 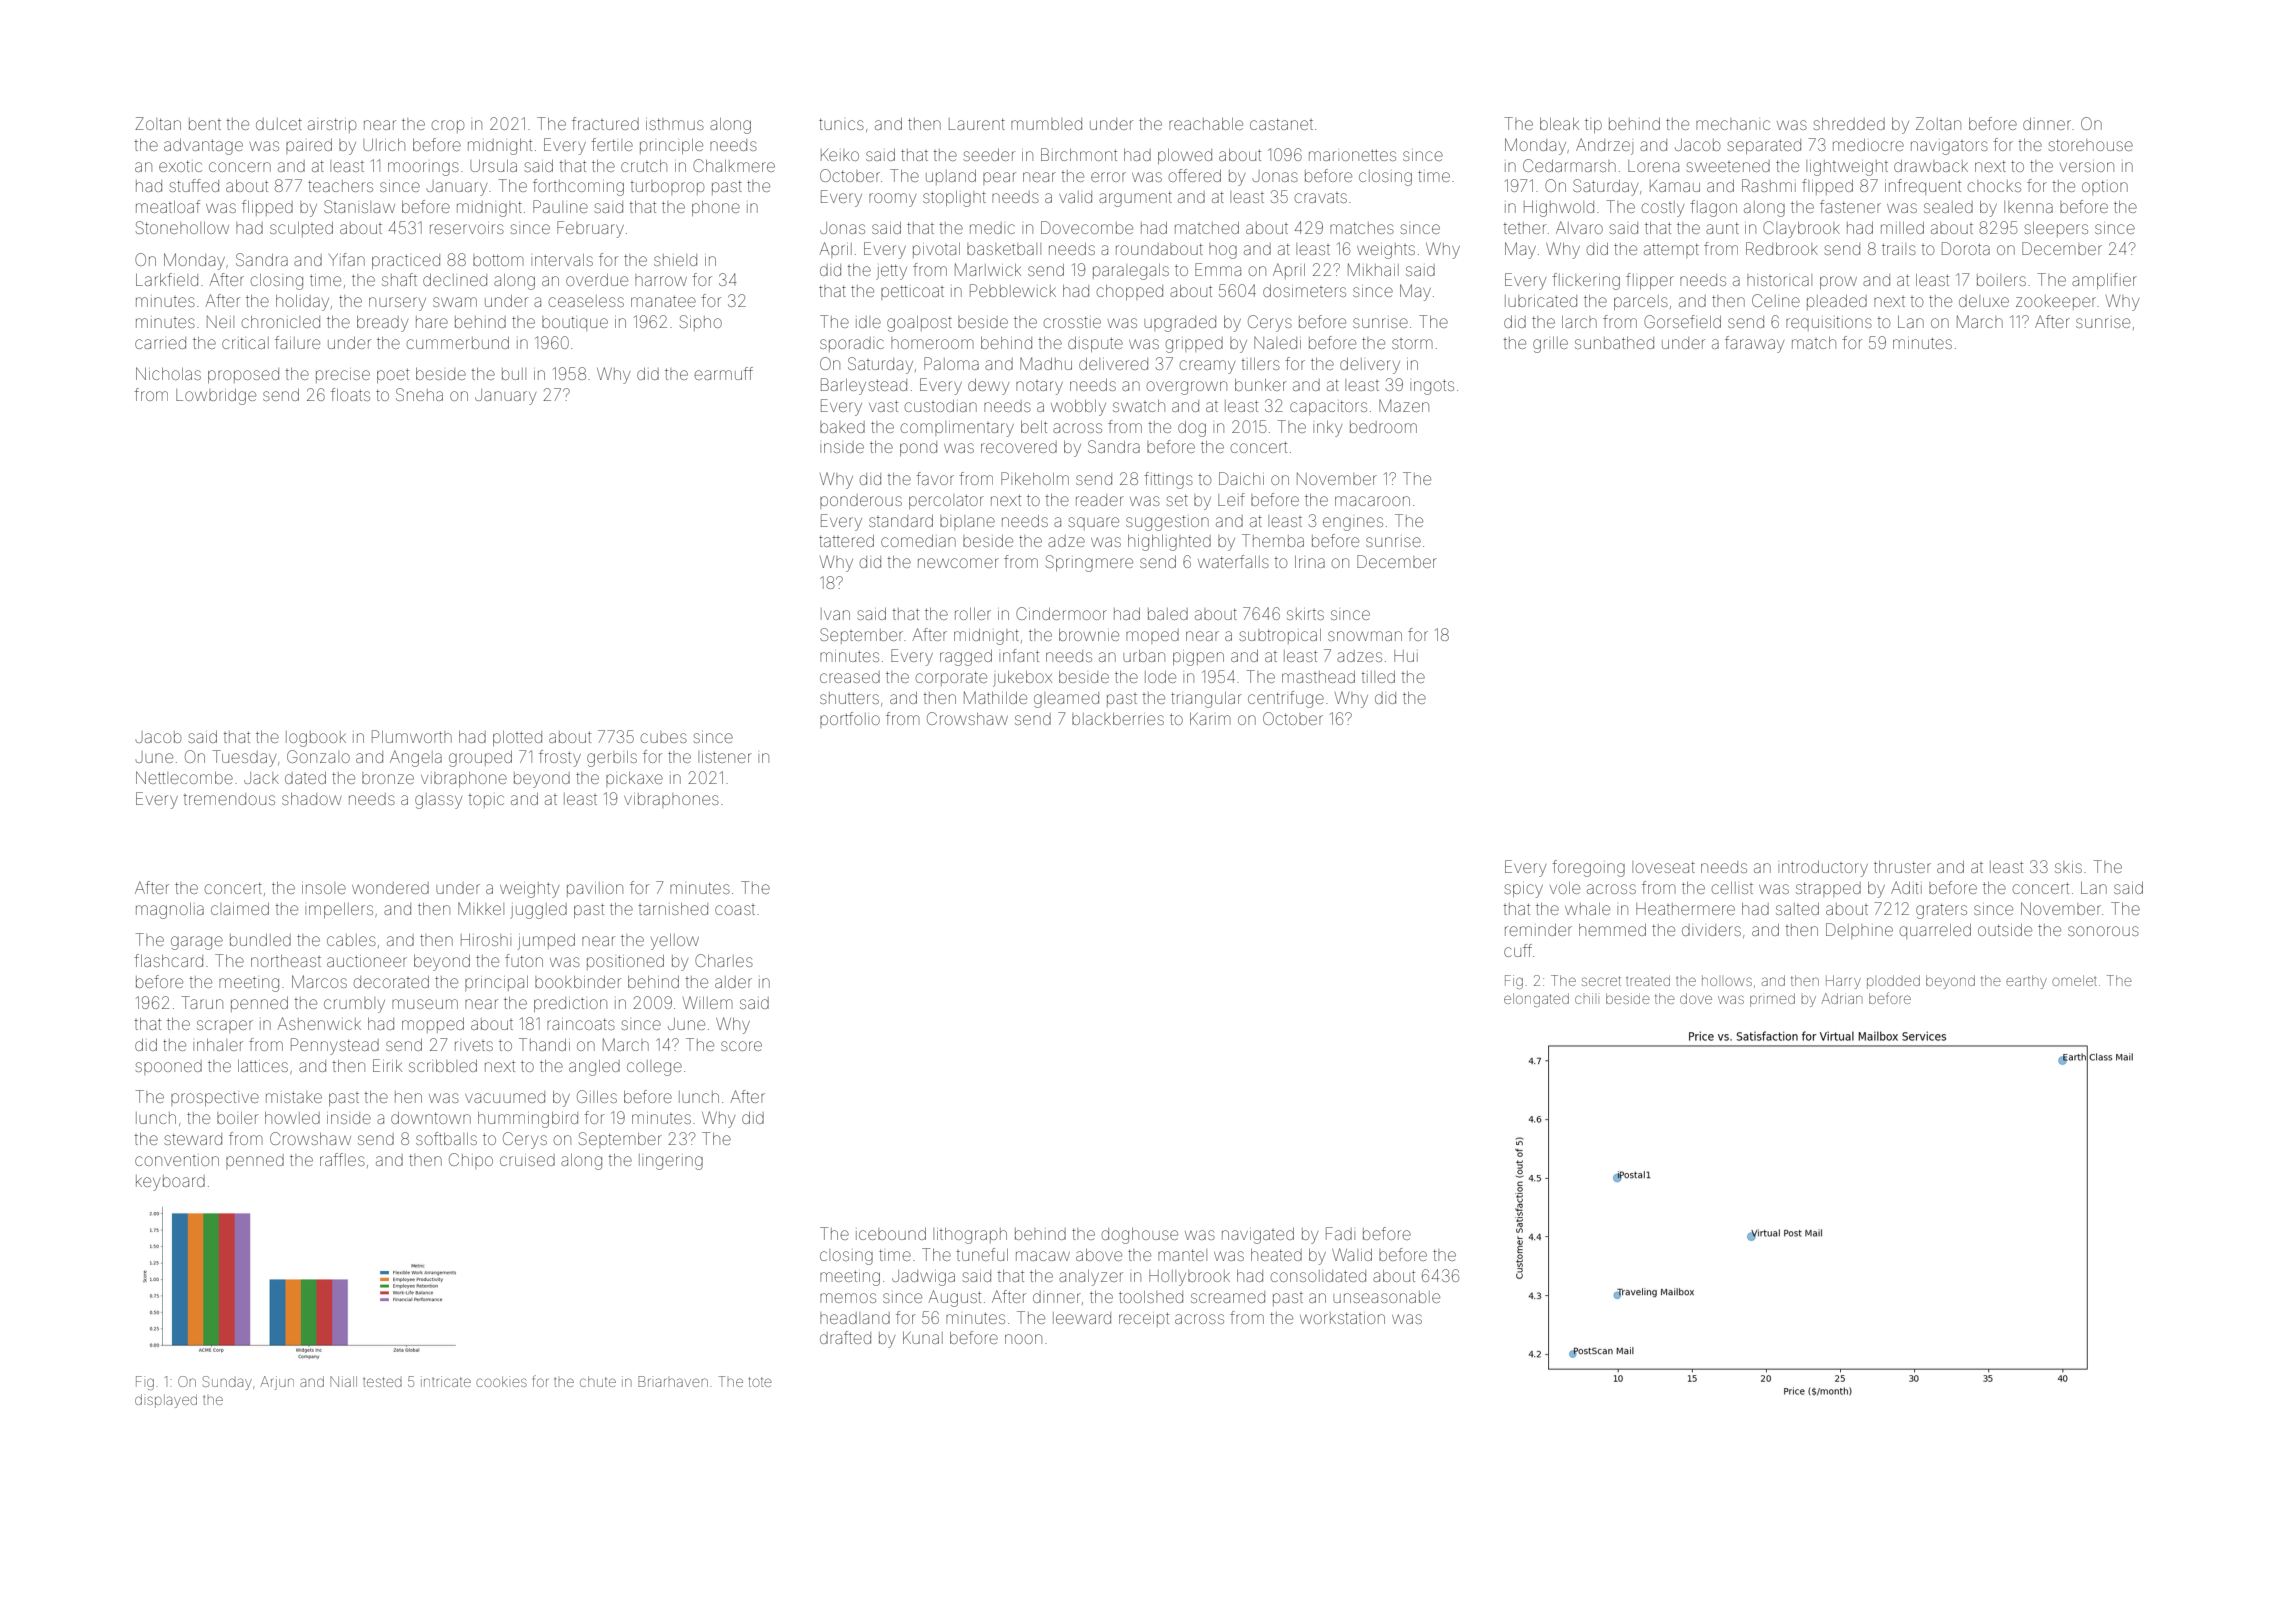 I want to click on Alvaro, so click(x=1579, y=227).
